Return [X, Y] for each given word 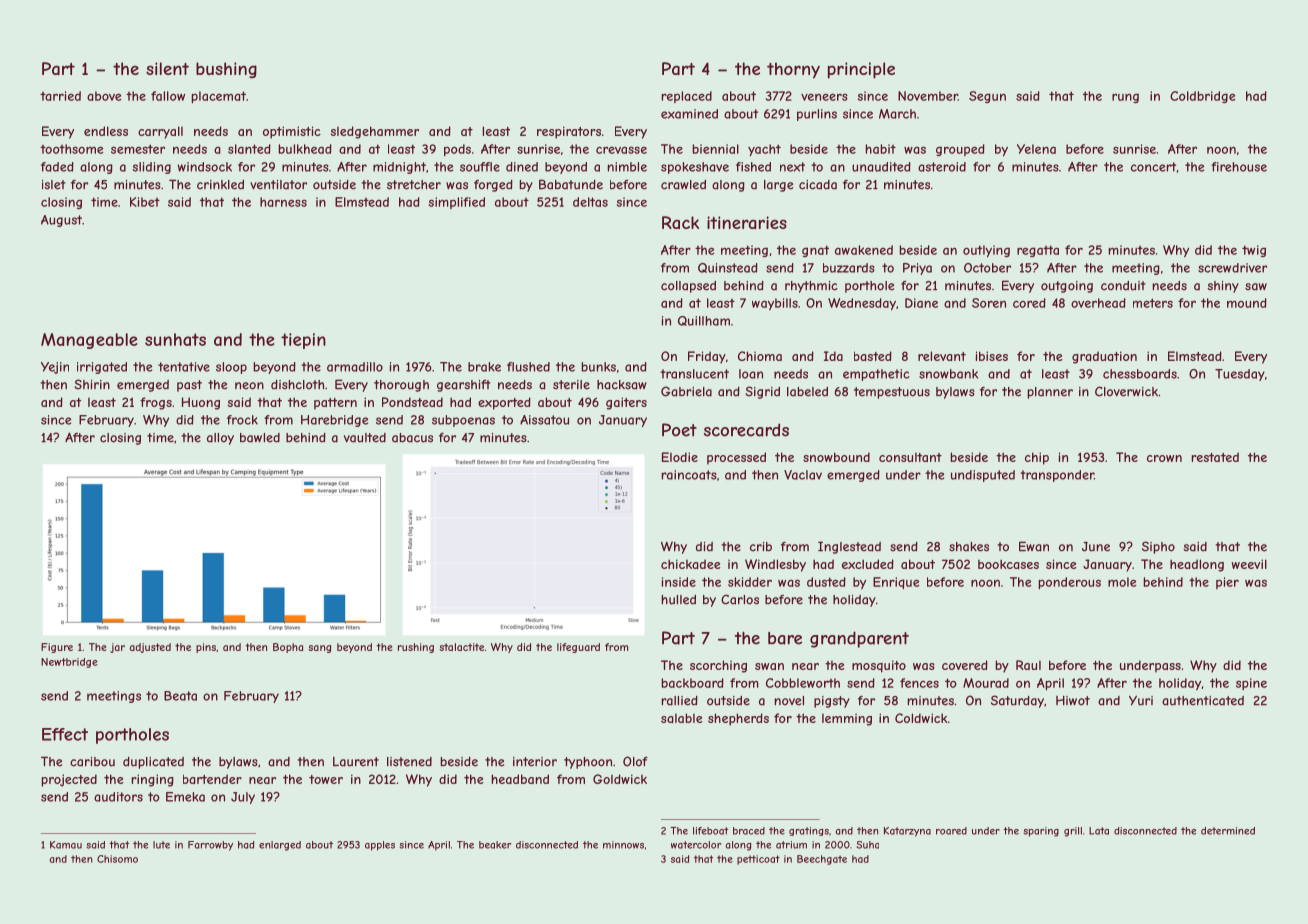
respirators [569, 132]
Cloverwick [1126, 391]
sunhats [175, 339]
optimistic [292, 132]
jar [117, 648]
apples [380, 846]
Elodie [680, 457]
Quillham [704, 321]
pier [1227, 583]
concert [1153, 167]
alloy [220, 439]
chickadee [691, 564]
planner [1050, 393]
